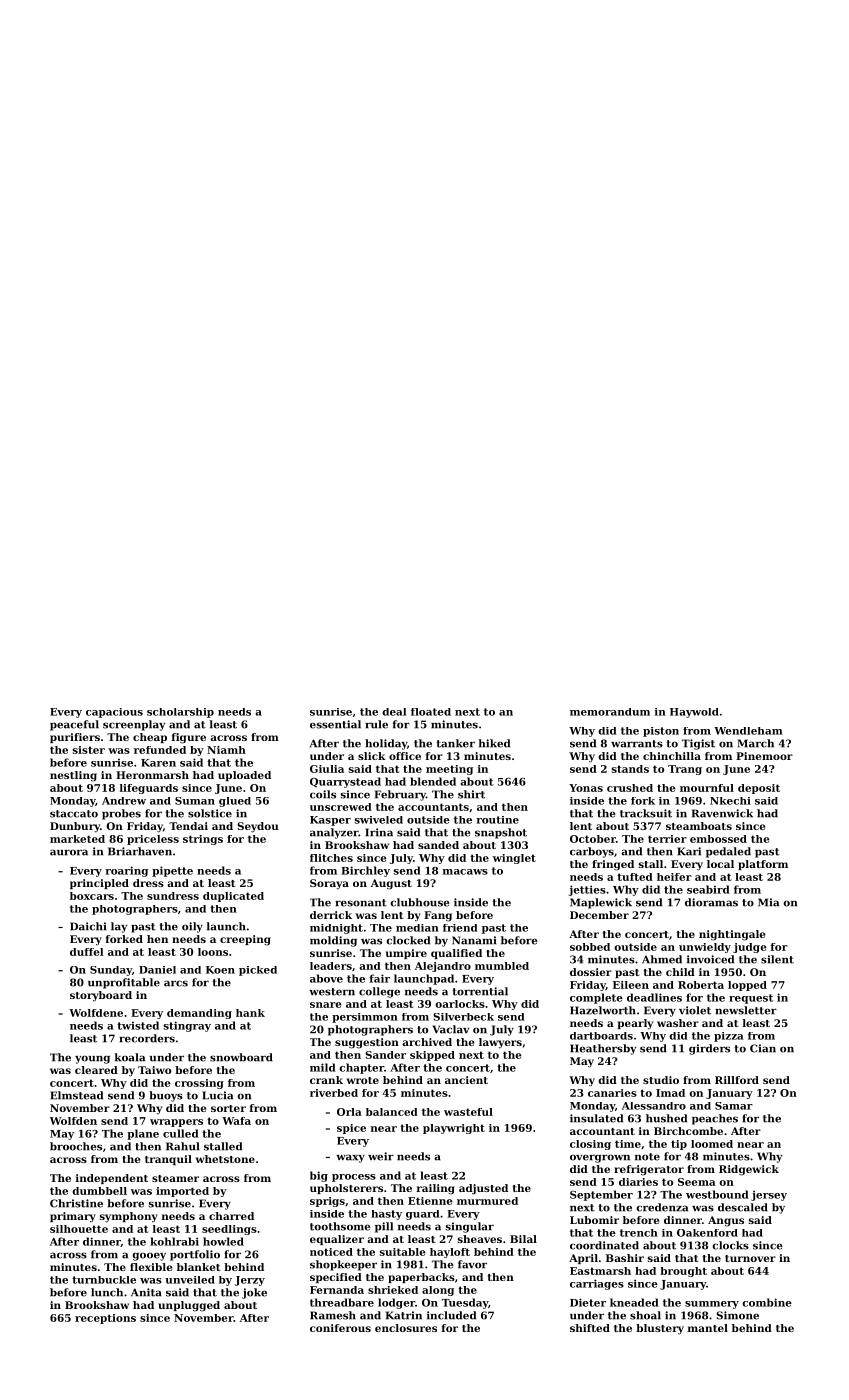 This screenshot has width=849, height=1400. What do you see at coordinates (463, 1017) in the screenshot?
I see `Silverbeck` at bounding box center [463, 1017].
